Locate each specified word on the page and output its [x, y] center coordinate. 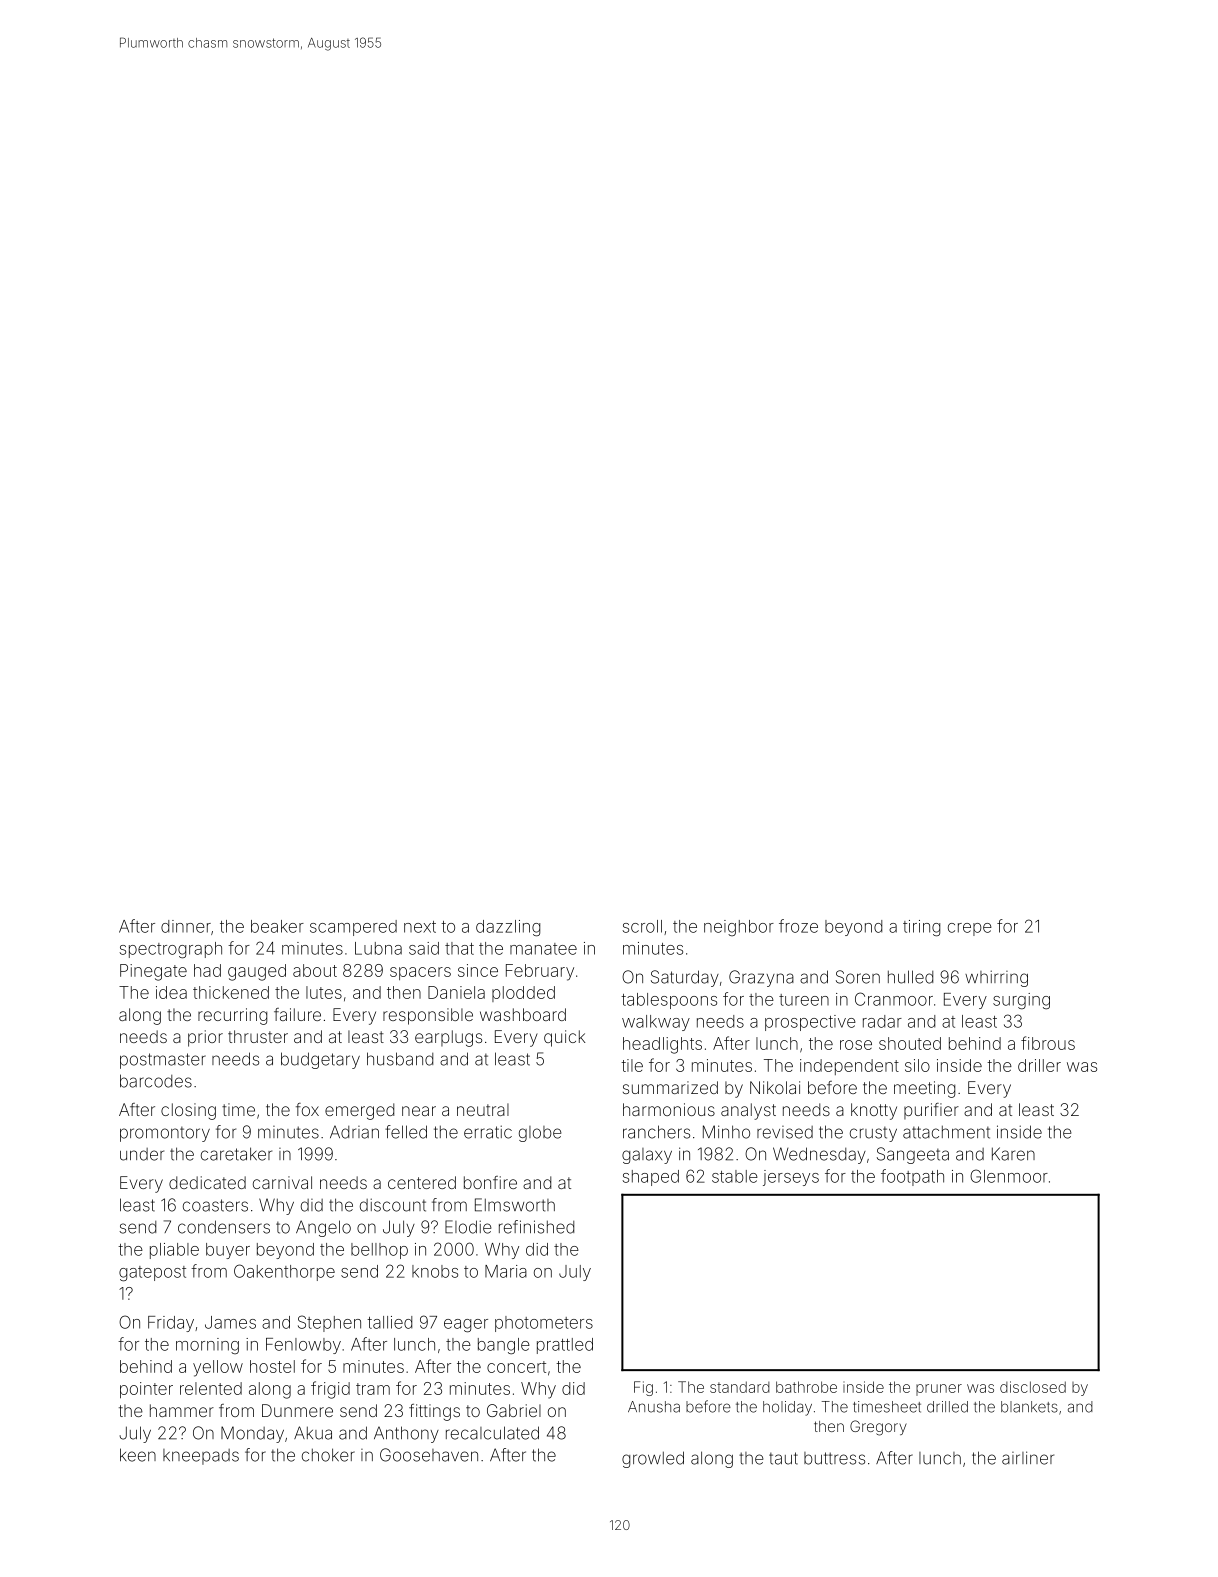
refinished [536, 1227]
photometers [544, 1324]
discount [393, 1205]
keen [138, 1455]
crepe [970, 929]
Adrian [354, 1132]
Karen [1013, 1154]
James [230, 1322]
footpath [912, 1177]
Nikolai [775, 1087]
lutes [324, 992]
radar [882, 1021]
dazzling [508, 928]
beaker [277, 926]
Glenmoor [1009, 1176]
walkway [656, 1023]
